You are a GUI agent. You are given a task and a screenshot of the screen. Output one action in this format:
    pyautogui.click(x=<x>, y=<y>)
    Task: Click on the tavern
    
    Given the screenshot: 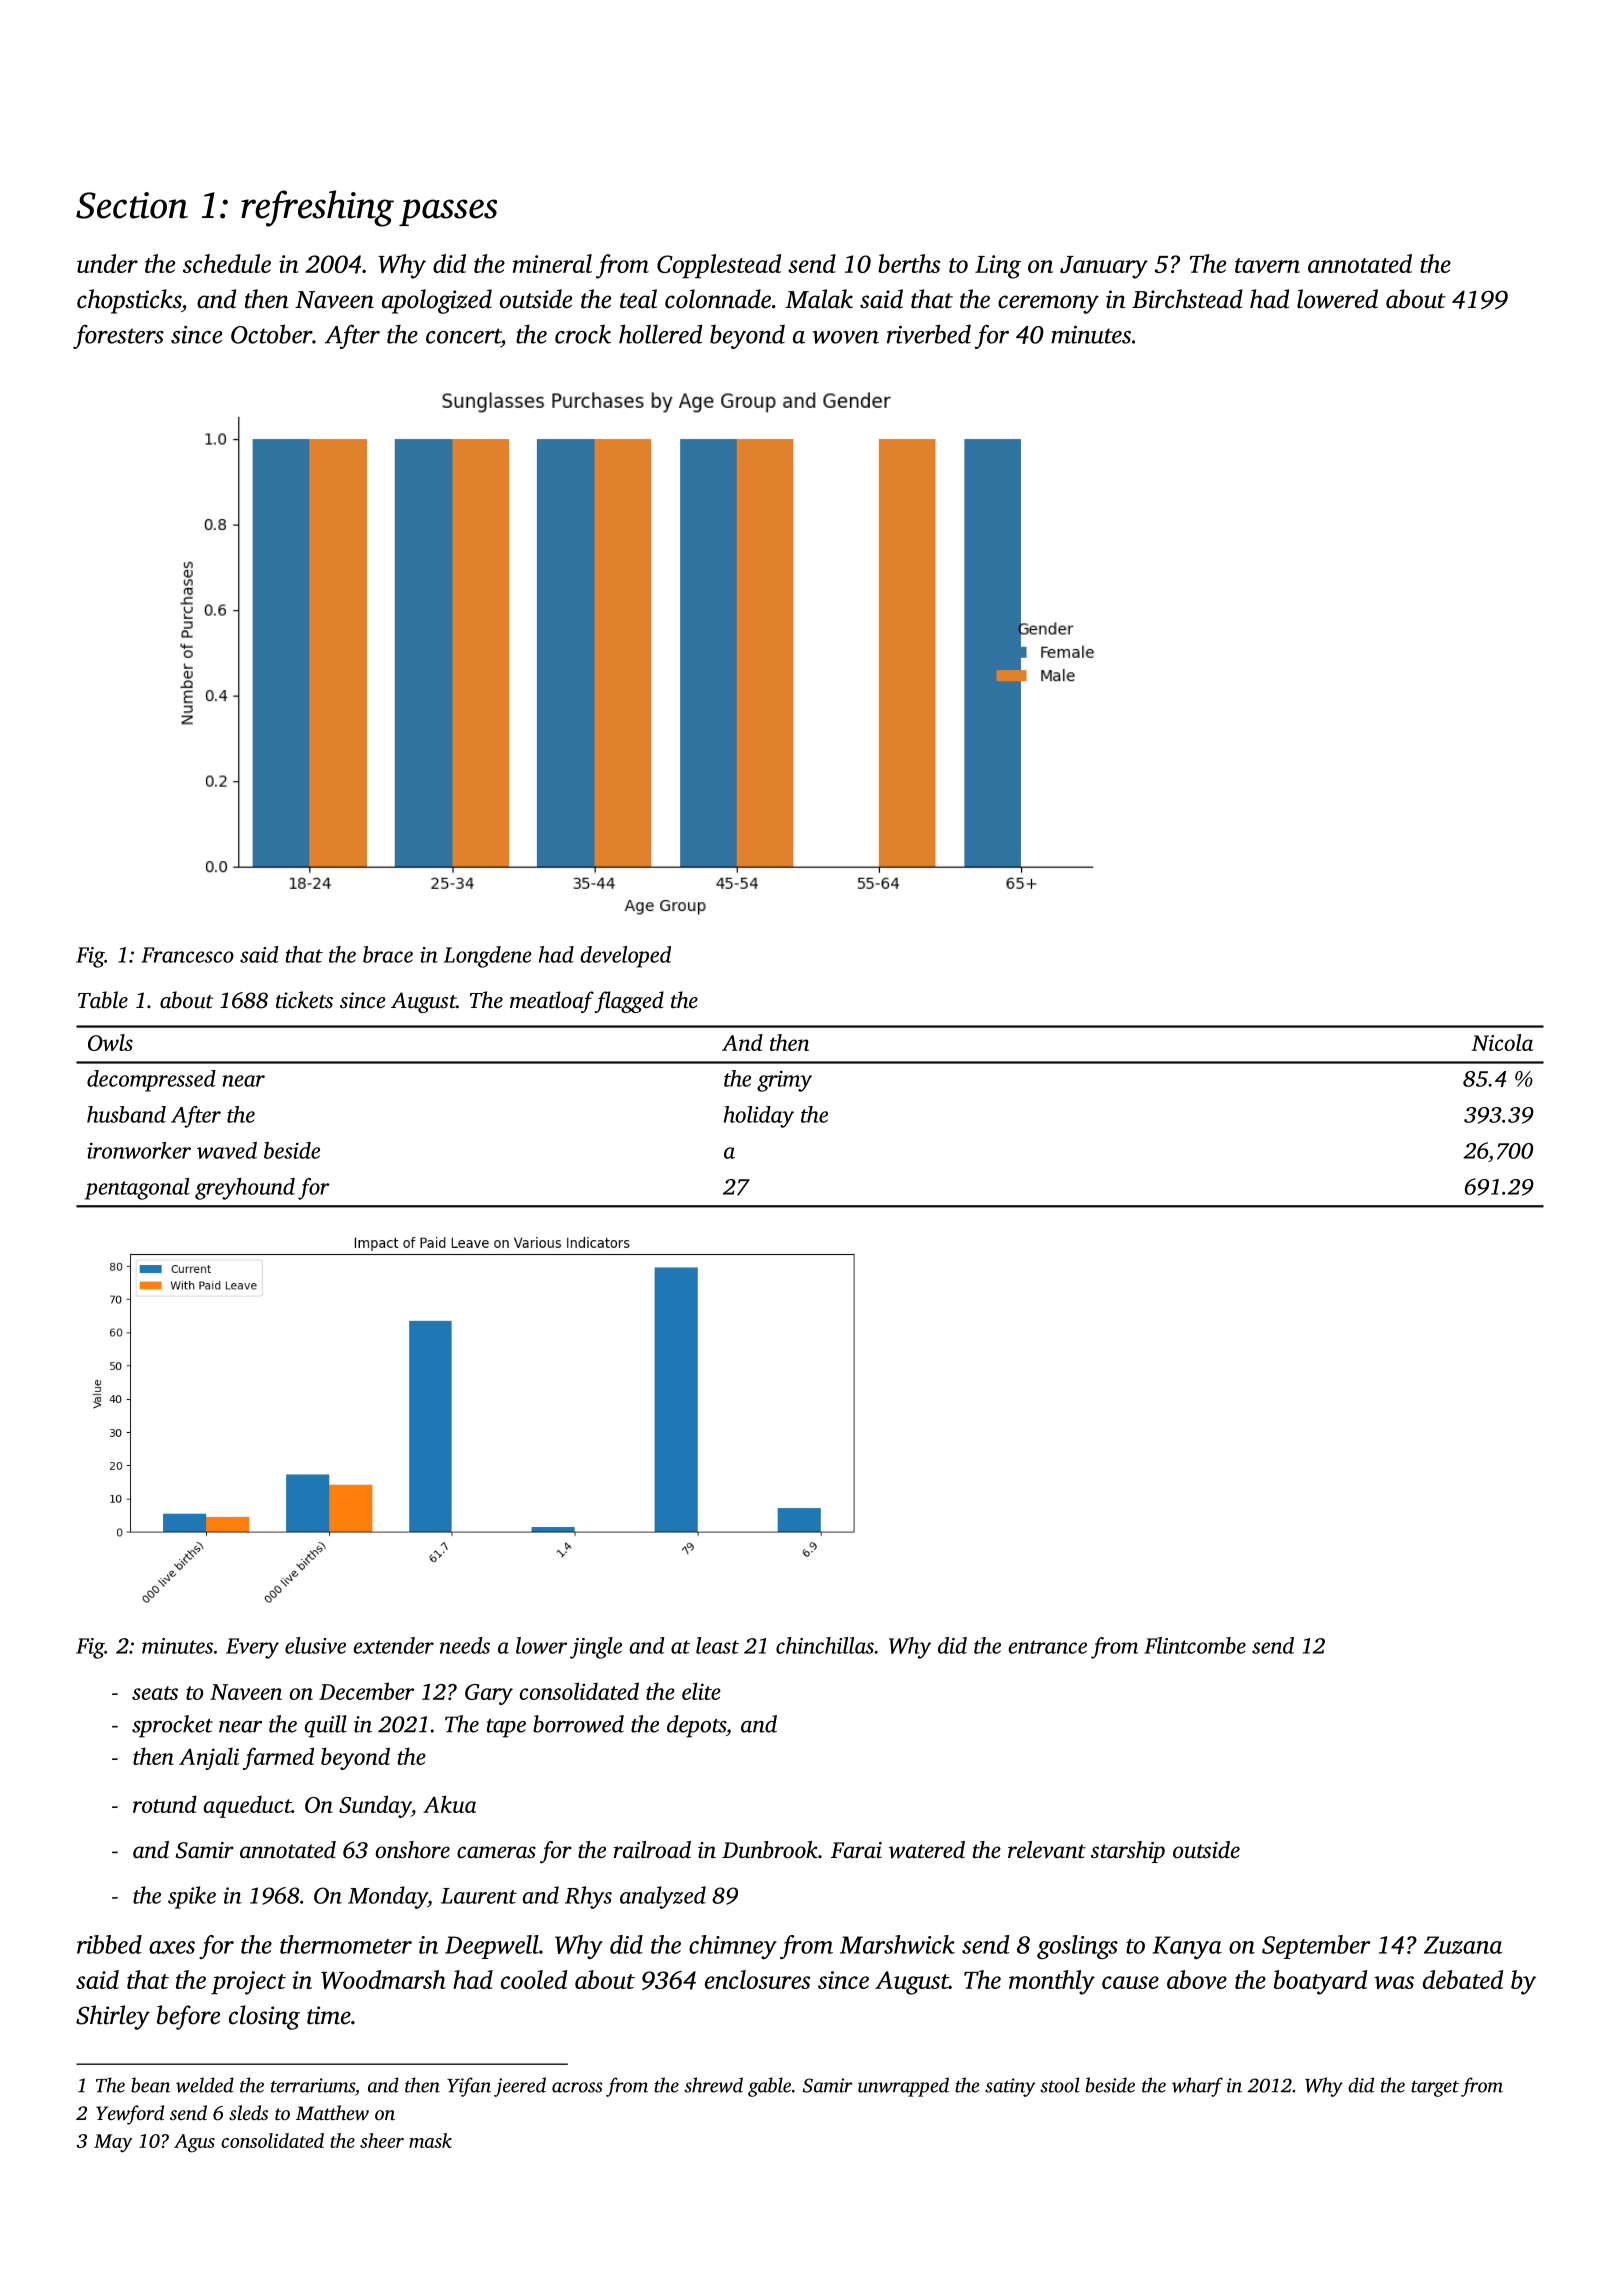 What is the action you would take?
    pyautogui.click(x=1267, y=265)
